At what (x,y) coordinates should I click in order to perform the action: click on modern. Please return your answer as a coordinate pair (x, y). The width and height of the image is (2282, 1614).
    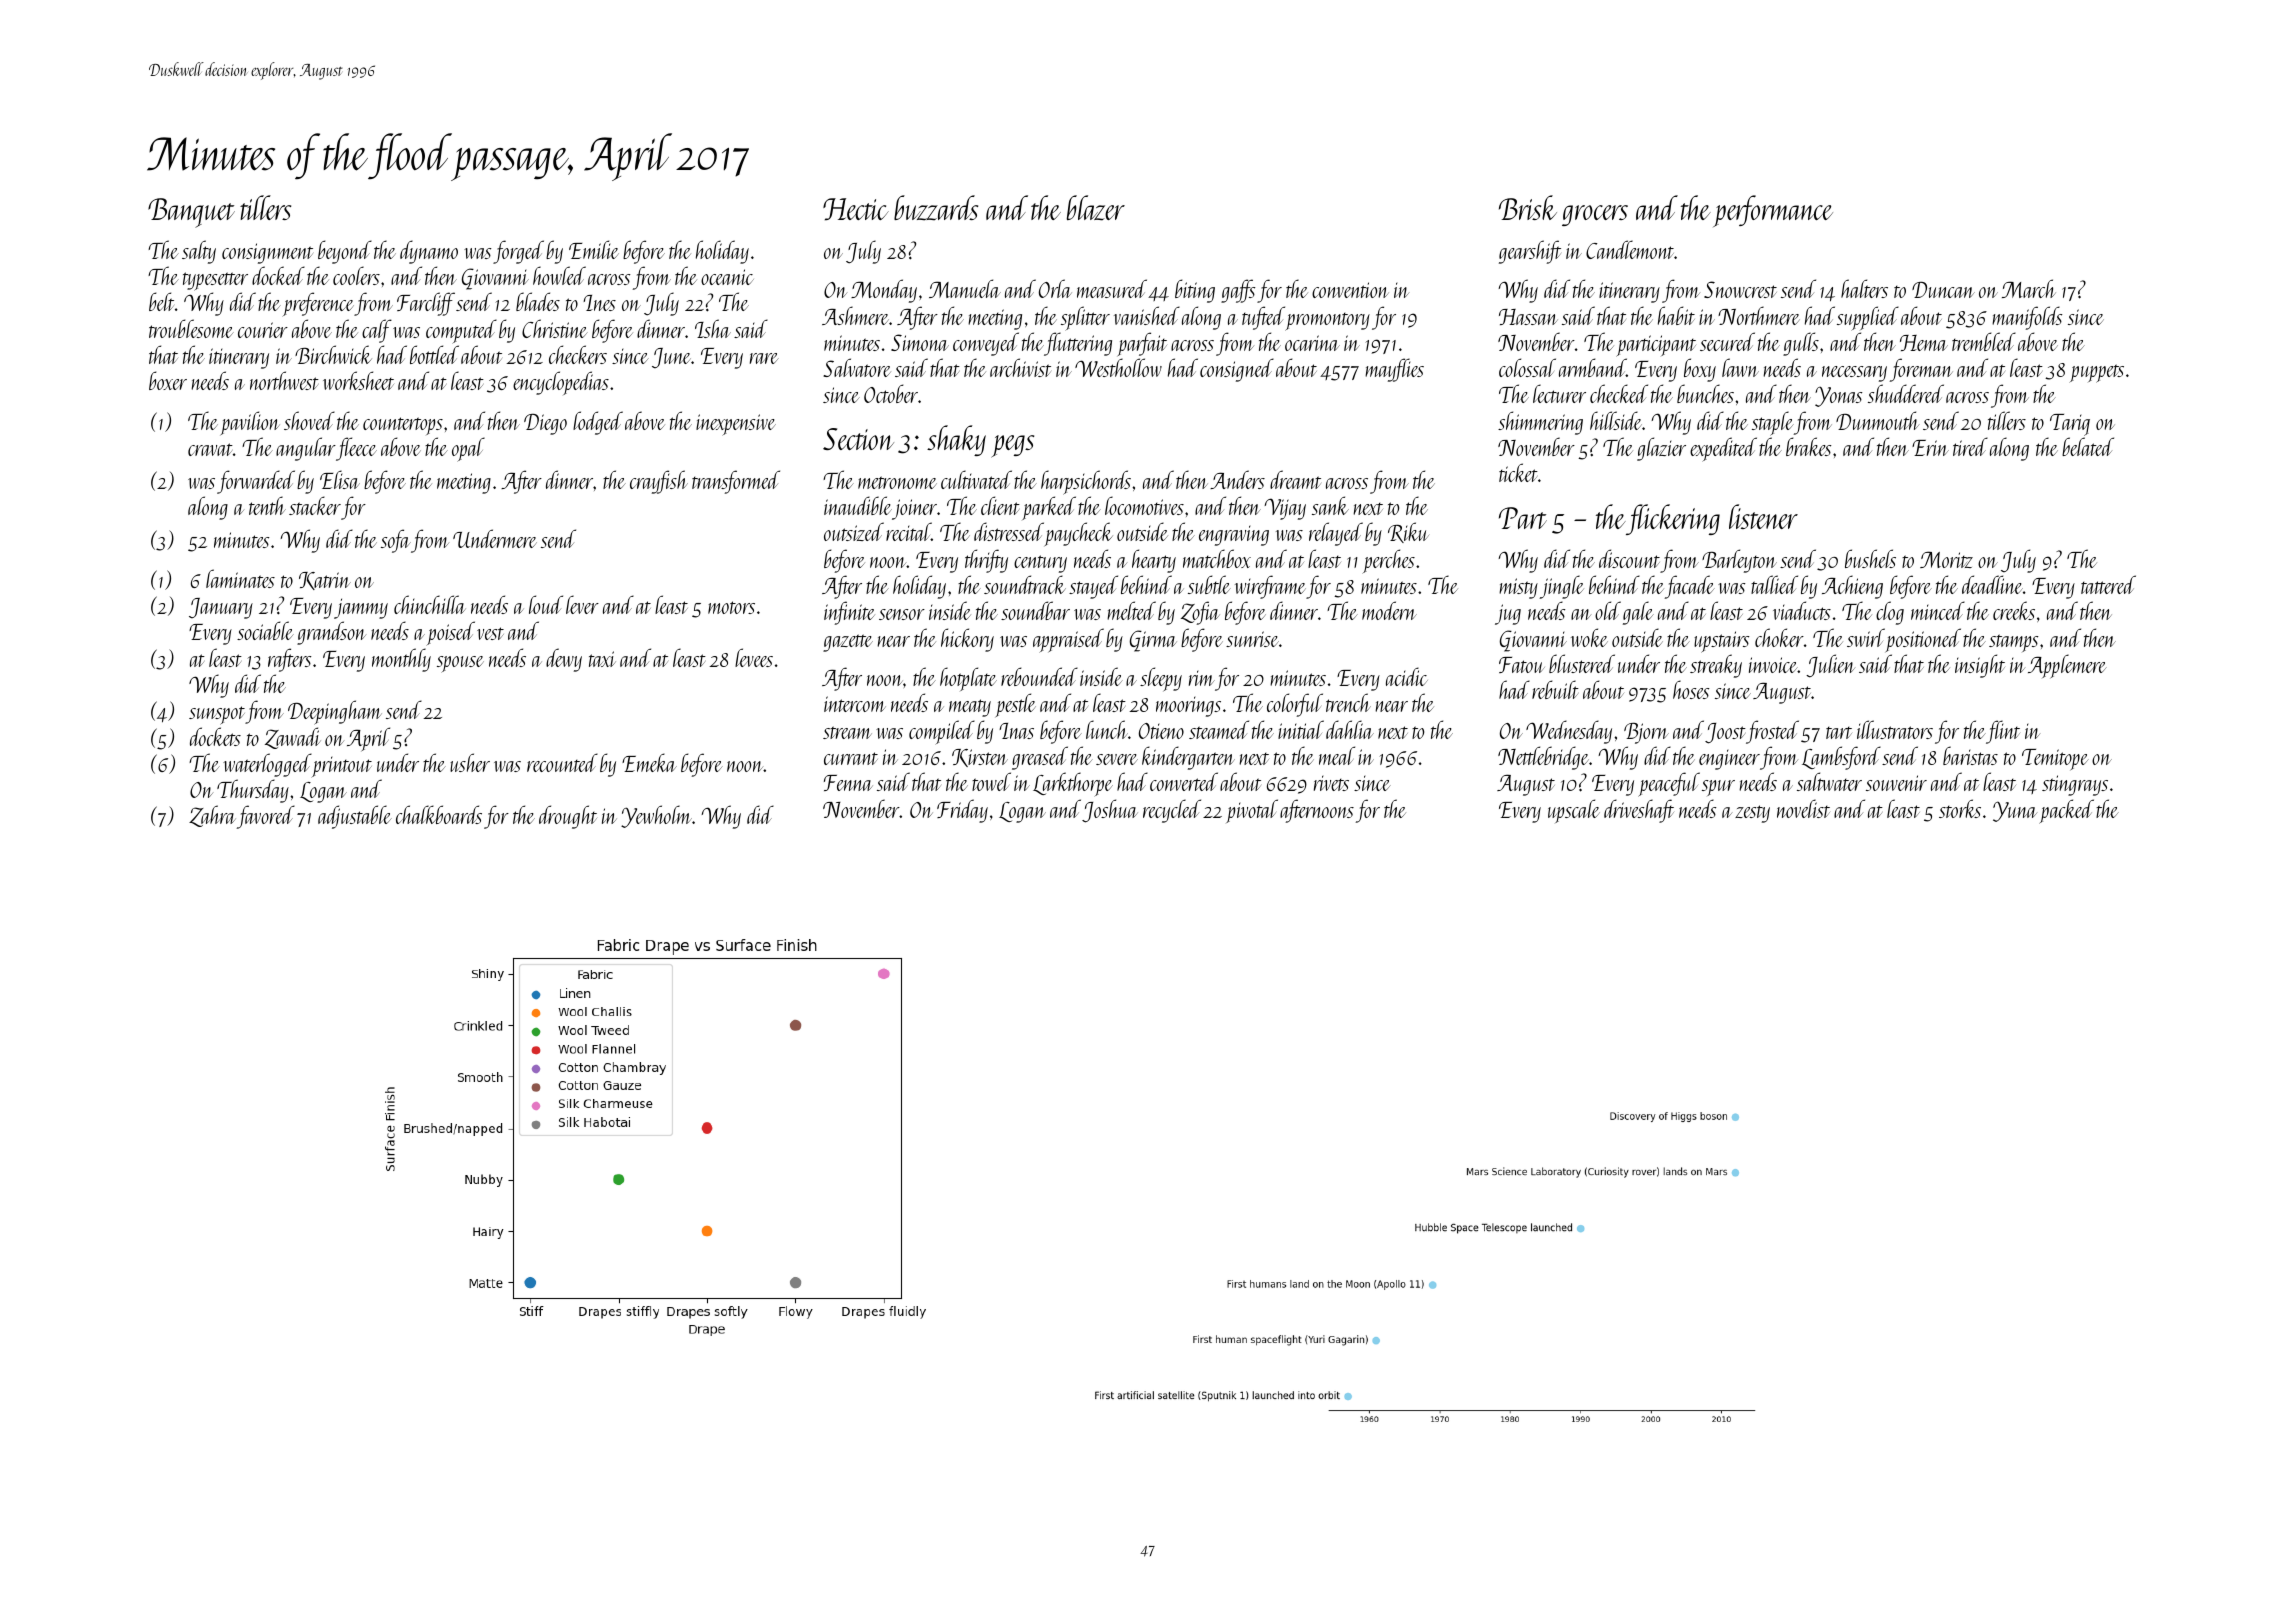
    Looking at the image, I should click on (1389, 610).
